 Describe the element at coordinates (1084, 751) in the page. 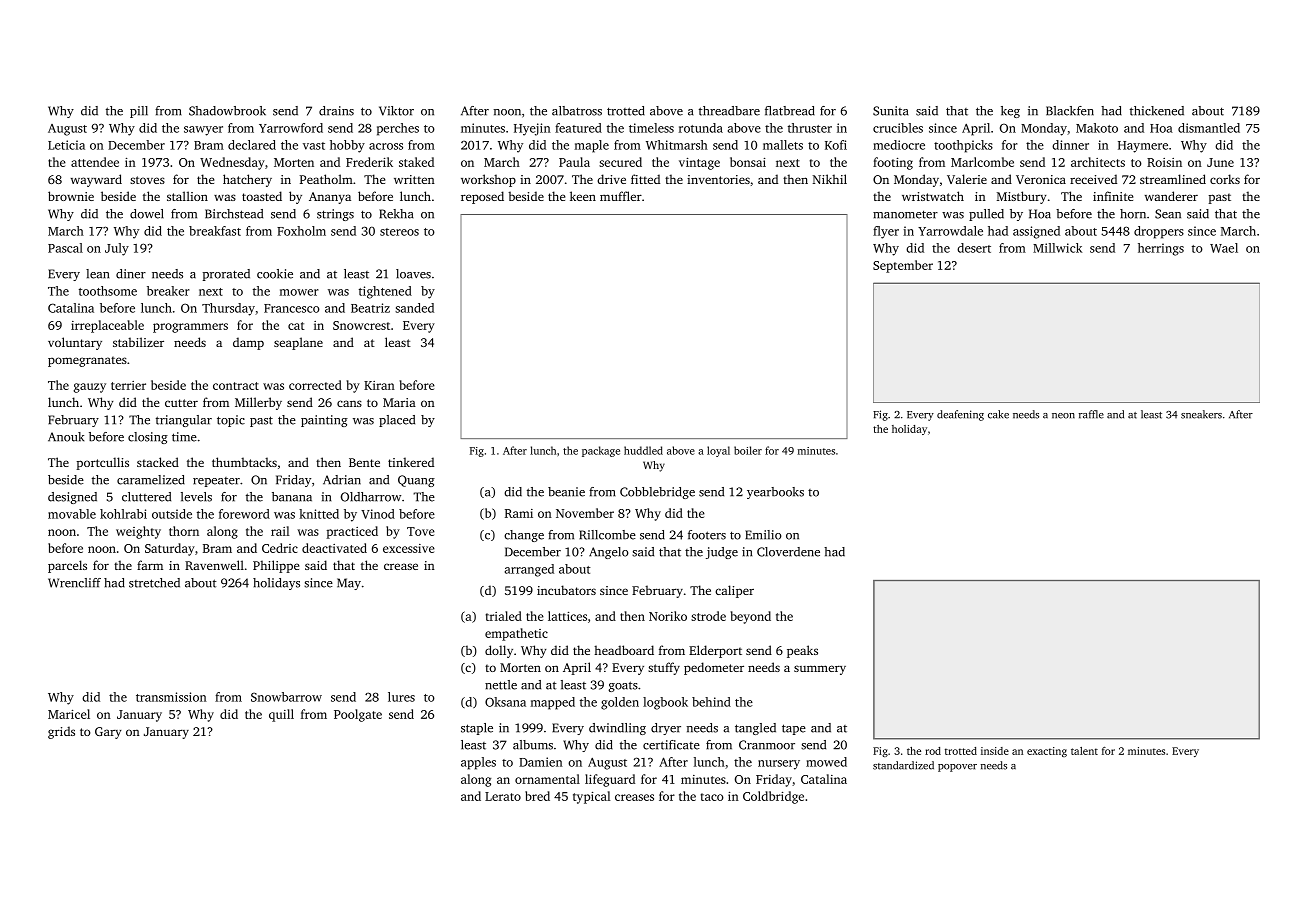

I see `talent` at that location.
